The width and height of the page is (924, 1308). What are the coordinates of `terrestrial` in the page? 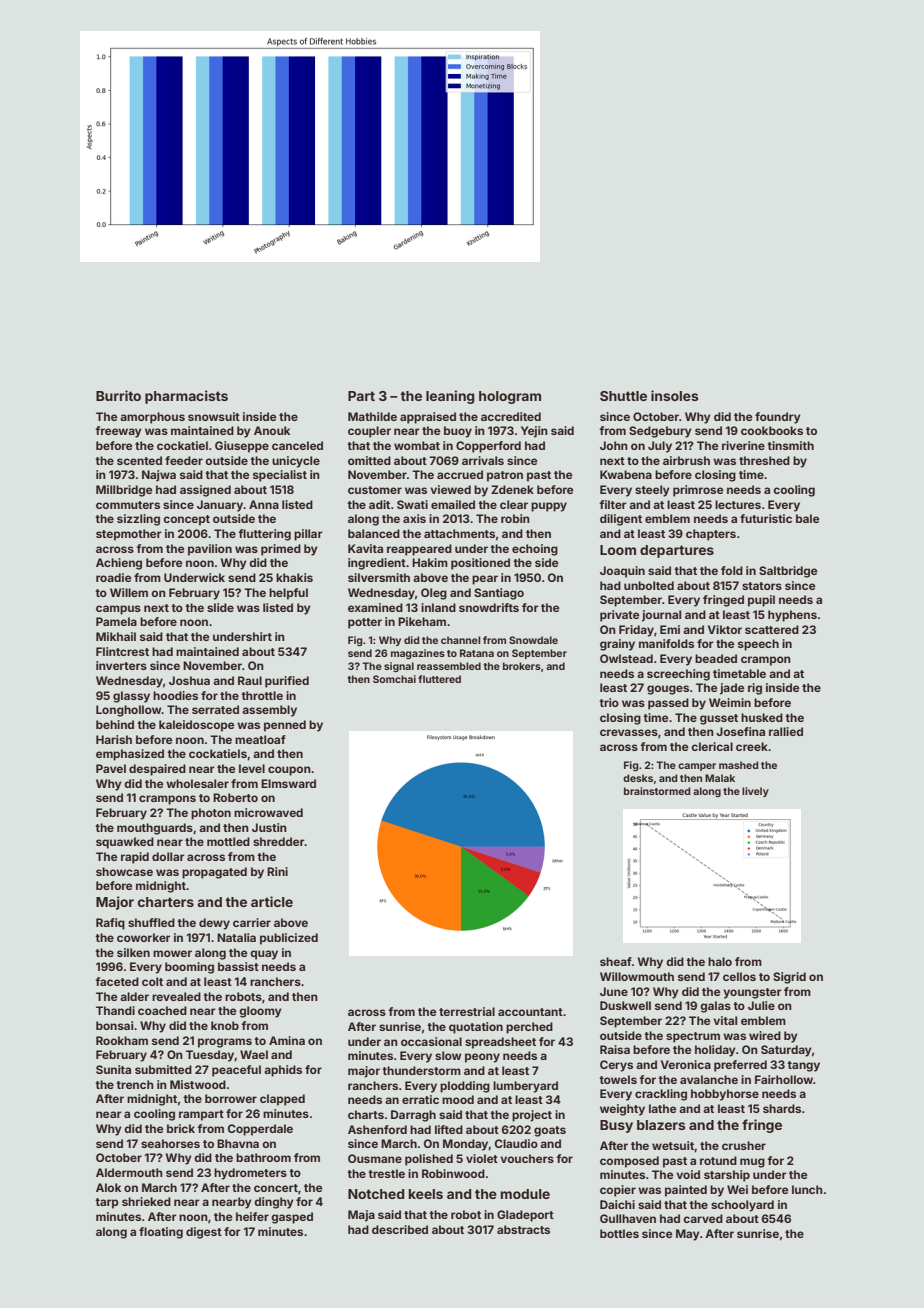 It's located at (467, 1011).
